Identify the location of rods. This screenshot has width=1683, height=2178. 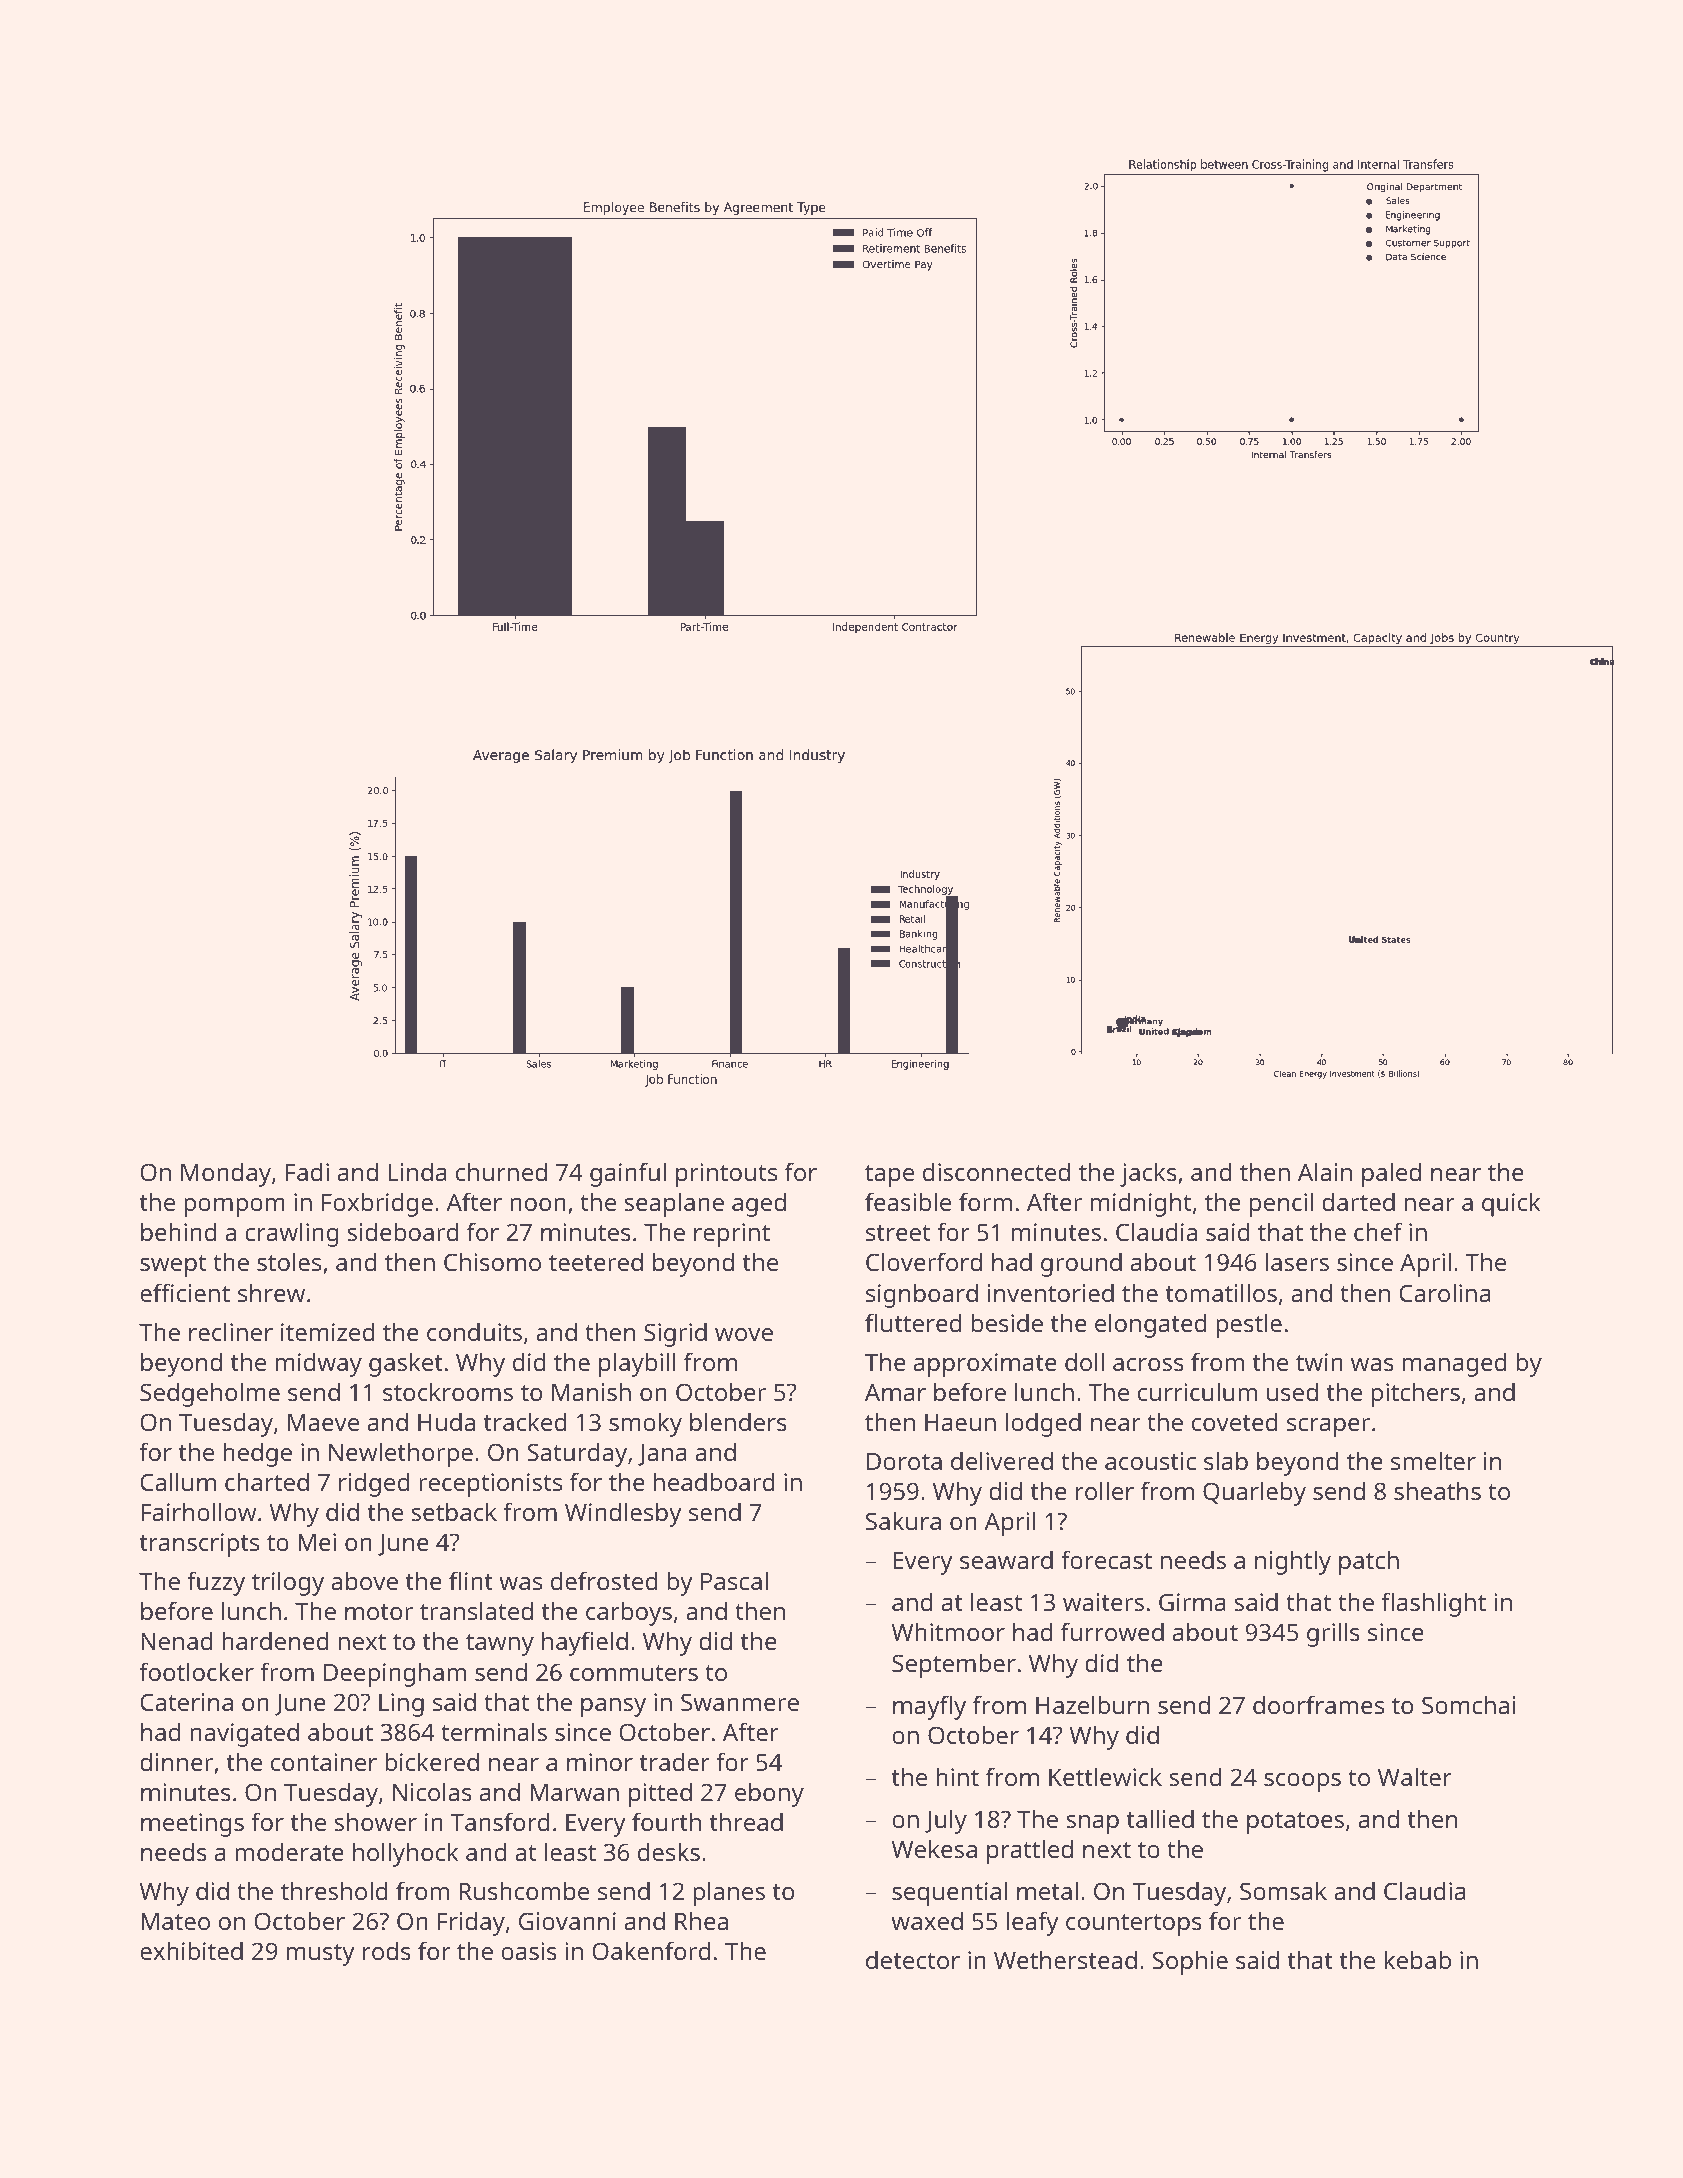
(387, 1950).
